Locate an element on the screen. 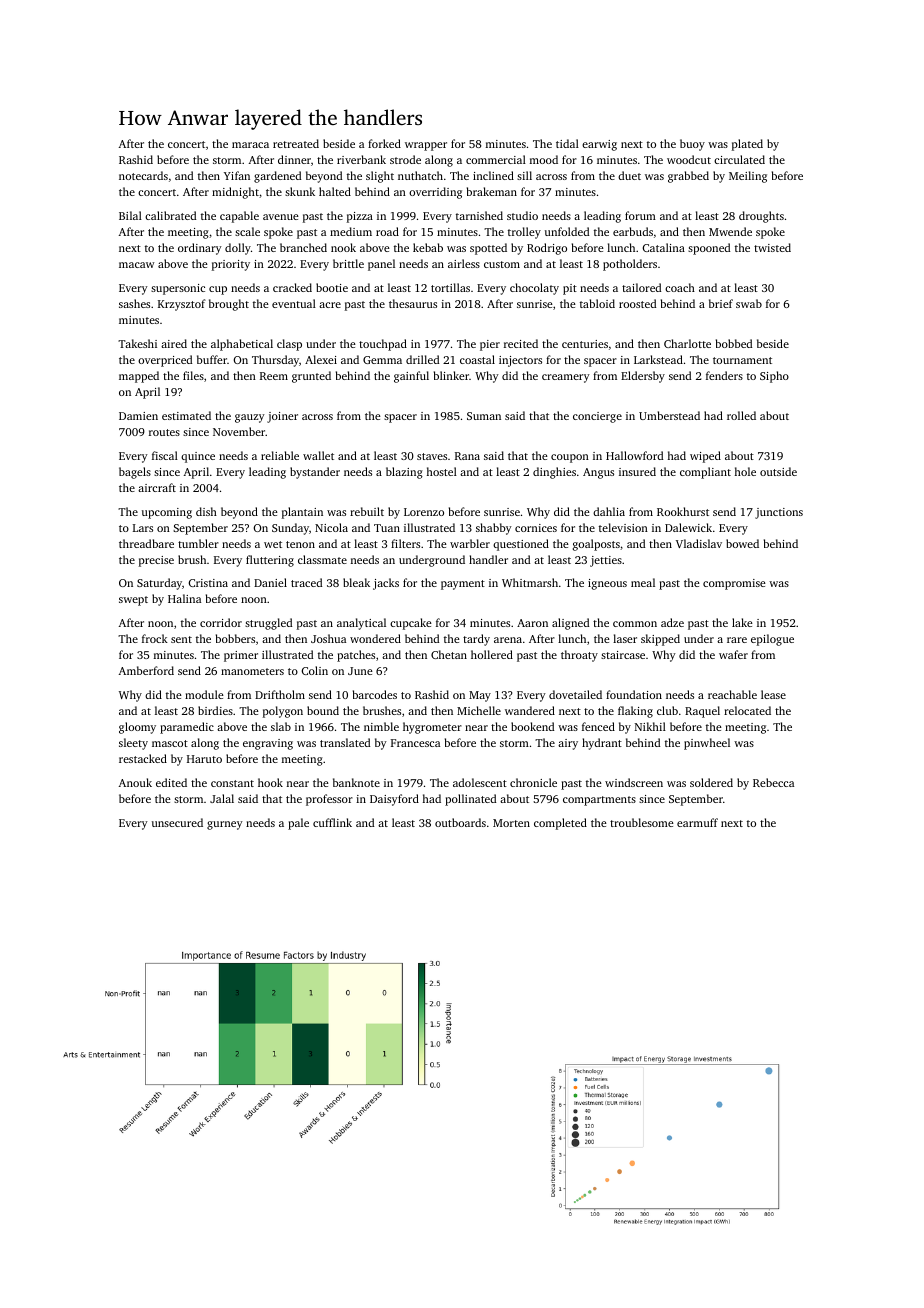  files is located at coordinates (193, 375).
